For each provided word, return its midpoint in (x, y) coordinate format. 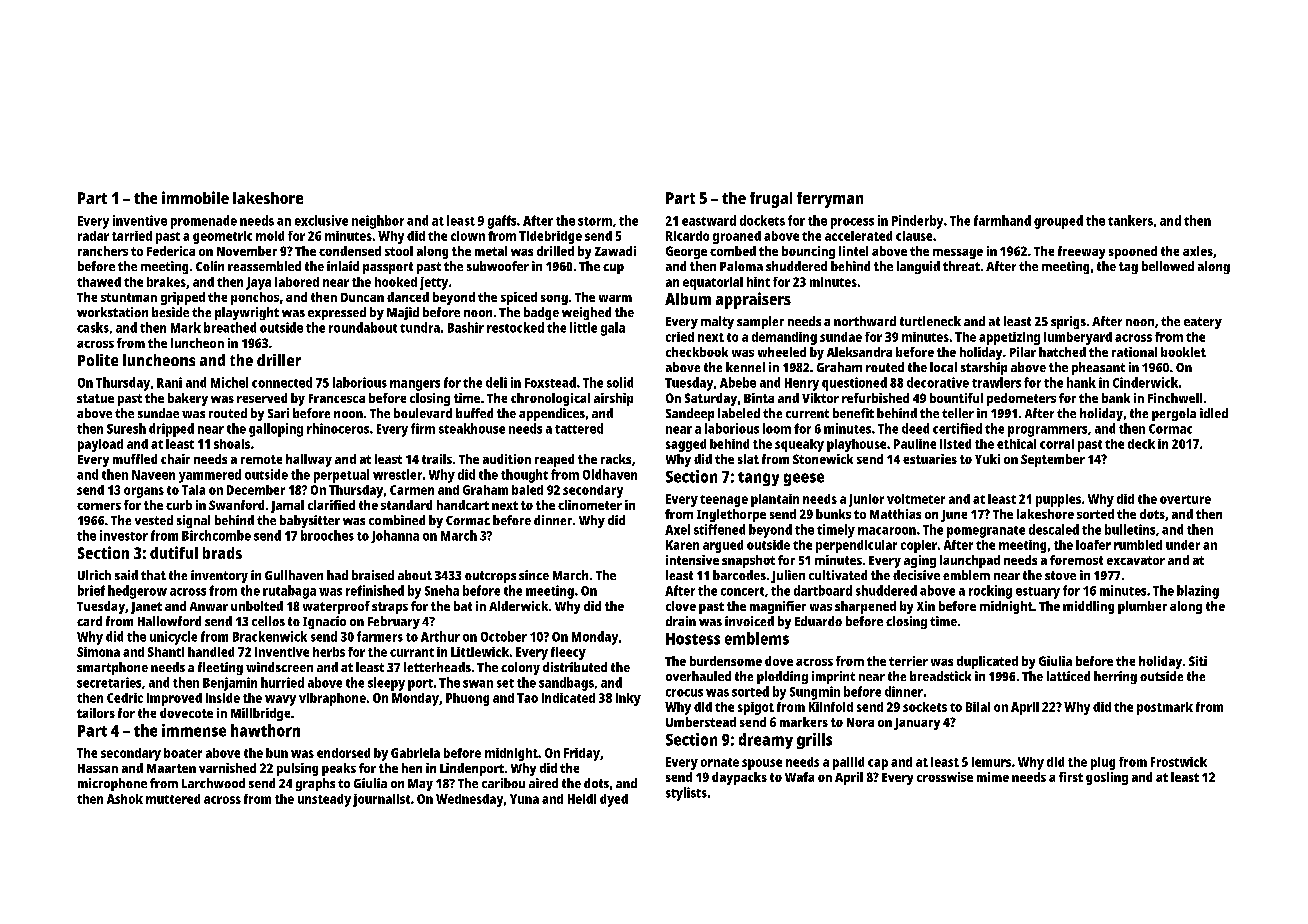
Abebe (738, 382)
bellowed (1168, 266)
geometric (222, 237)
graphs (315, 784)
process (852, 223)
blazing (1198, 592)
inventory (219, 576)
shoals (232, 444)
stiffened (719, 529)
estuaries (930, 459)
